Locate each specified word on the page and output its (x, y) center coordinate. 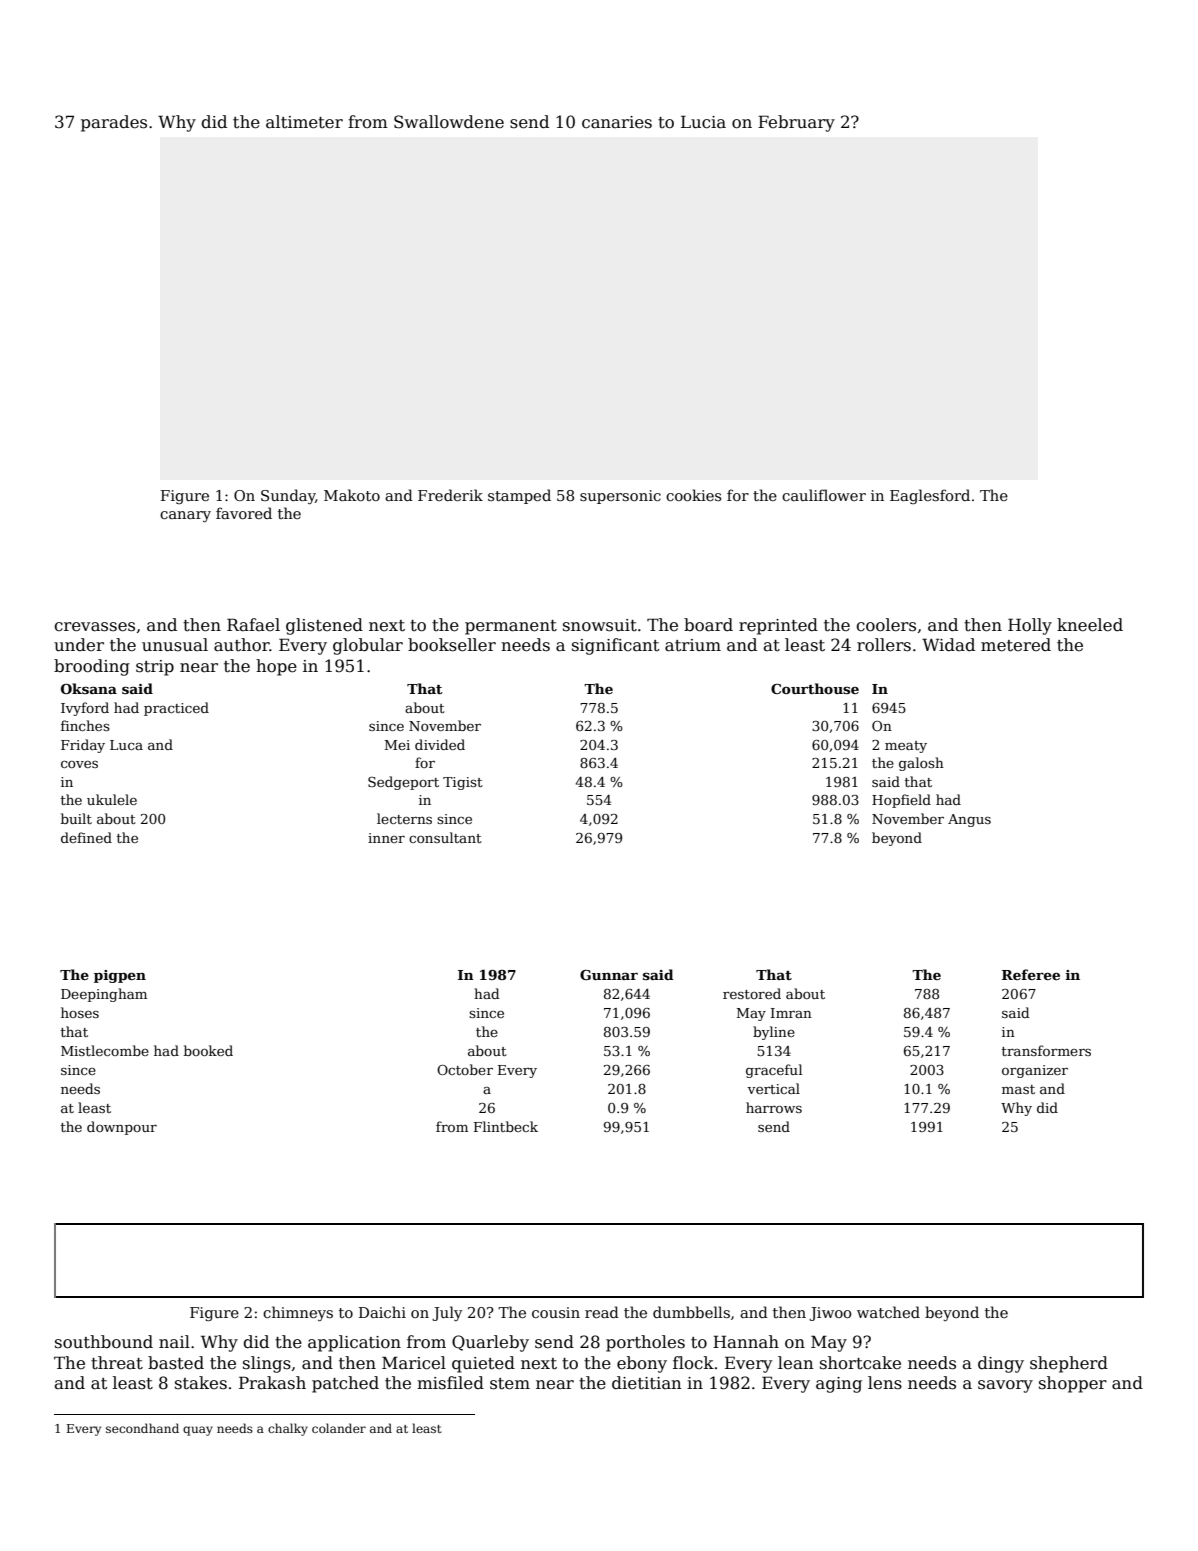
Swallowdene (449, 122)
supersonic (620, 497)
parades (114, 123)
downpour (122, 1128)
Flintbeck (506, 1126)
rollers (884, 645)
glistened (324, 626)
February (796, 123)
